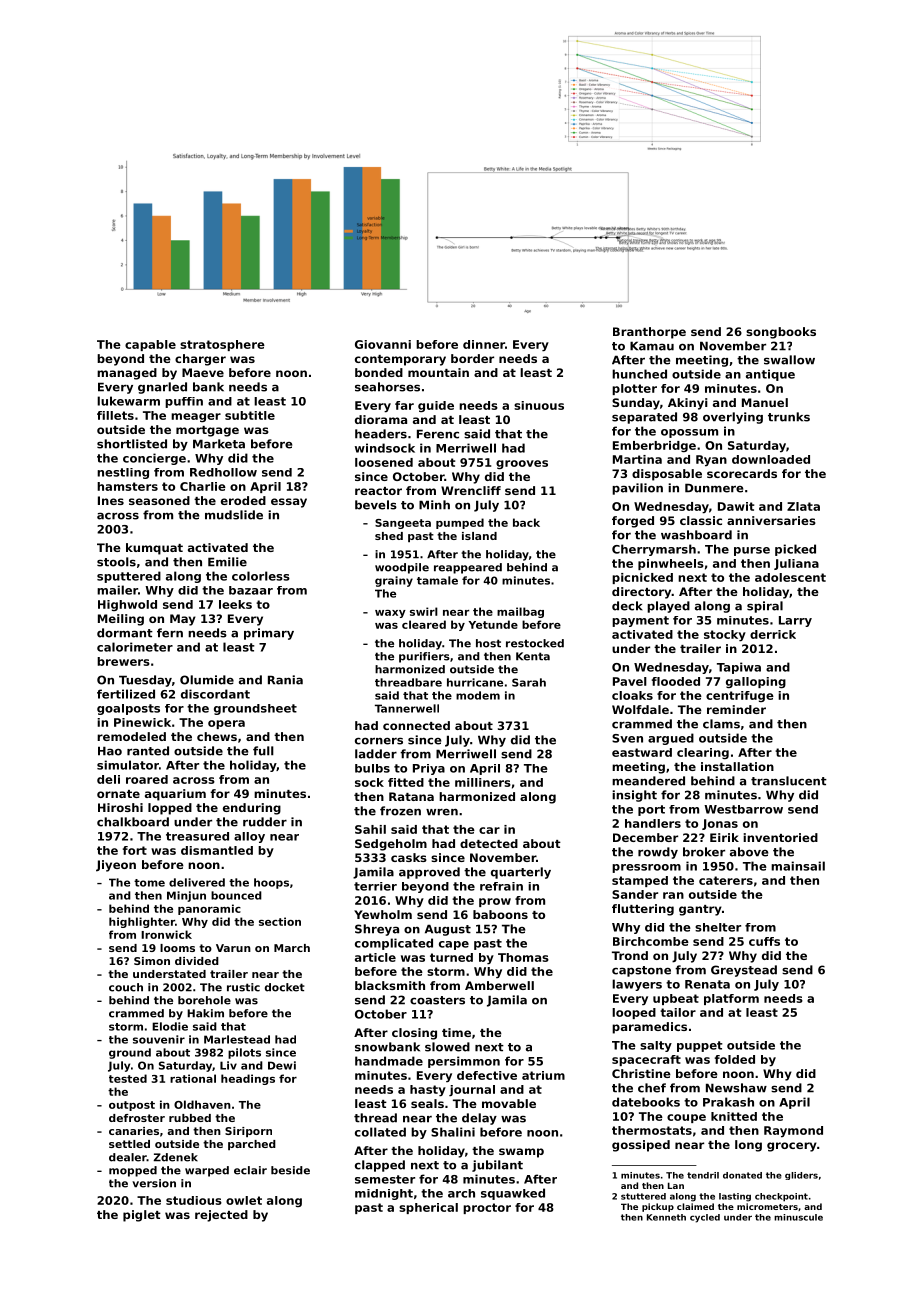 Image resolution: width=924 pixels, height=1308 pixels. Describe the element at coordinates (634, 796) in the image. I see `insight` at that location.
